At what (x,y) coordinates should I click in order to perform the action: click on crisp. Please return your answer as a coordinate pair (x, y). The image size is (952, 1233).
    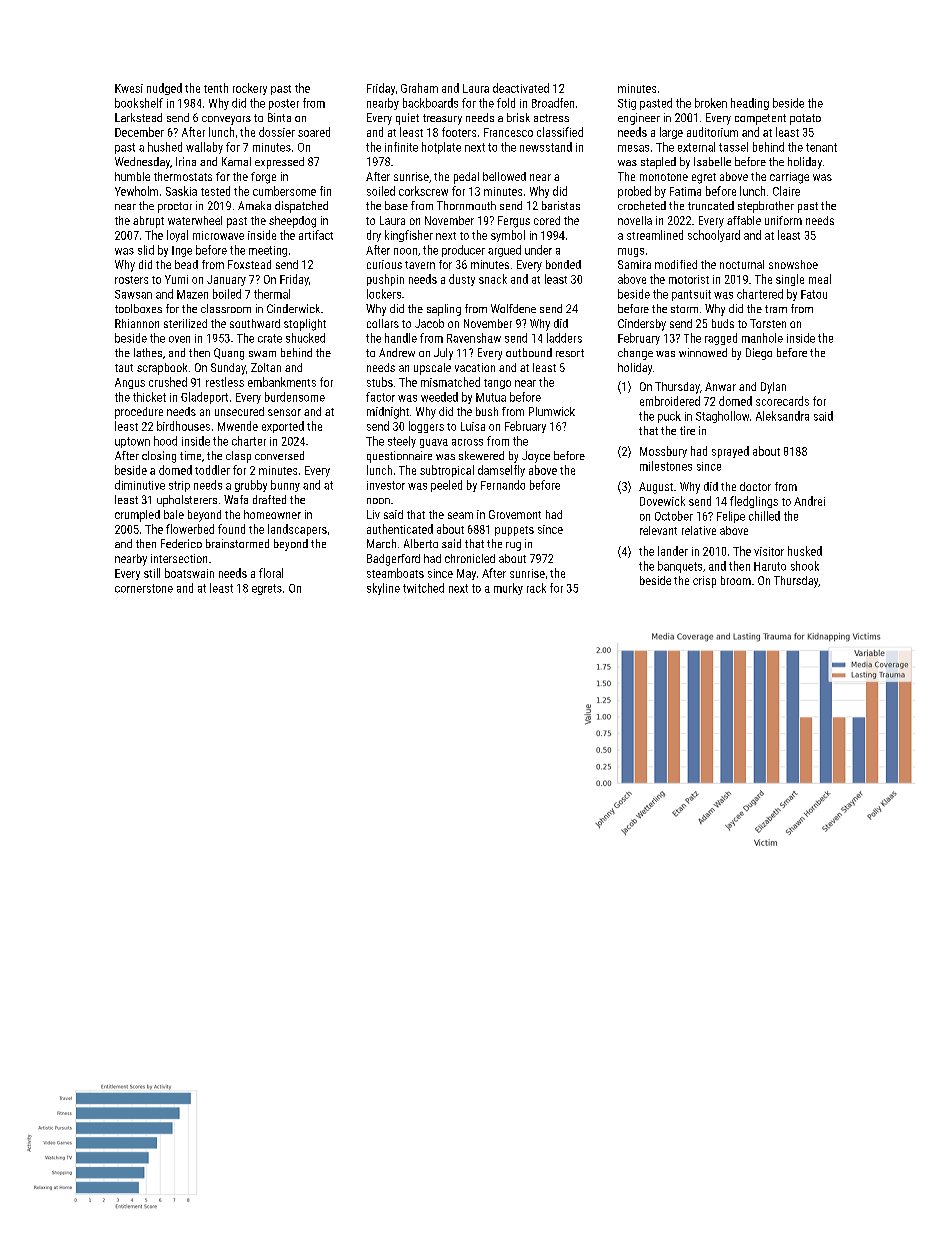
    Looking at the image, I should click on (704, 582).
